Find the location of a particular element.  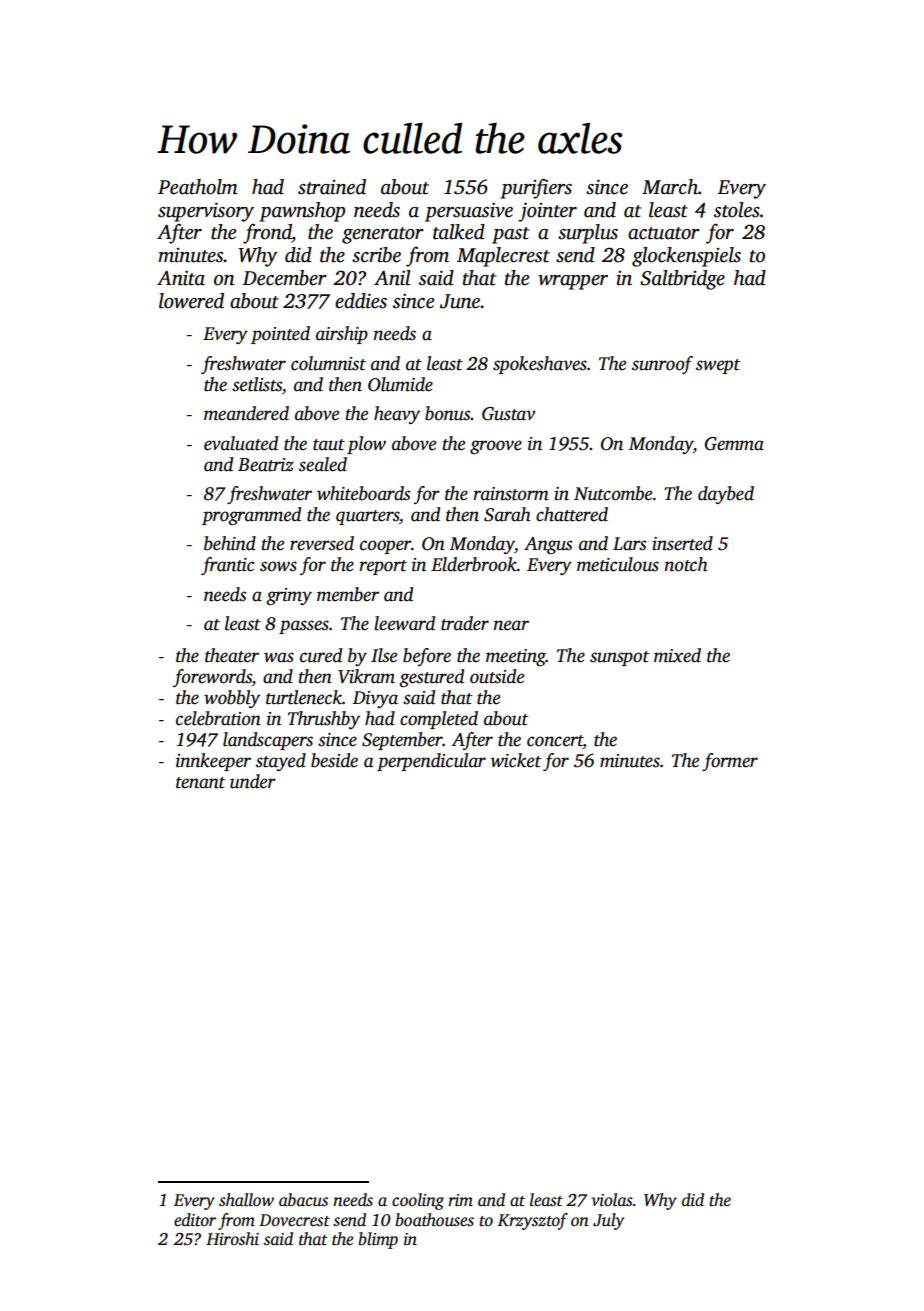

quarters is located at coordinates (367, 517).
